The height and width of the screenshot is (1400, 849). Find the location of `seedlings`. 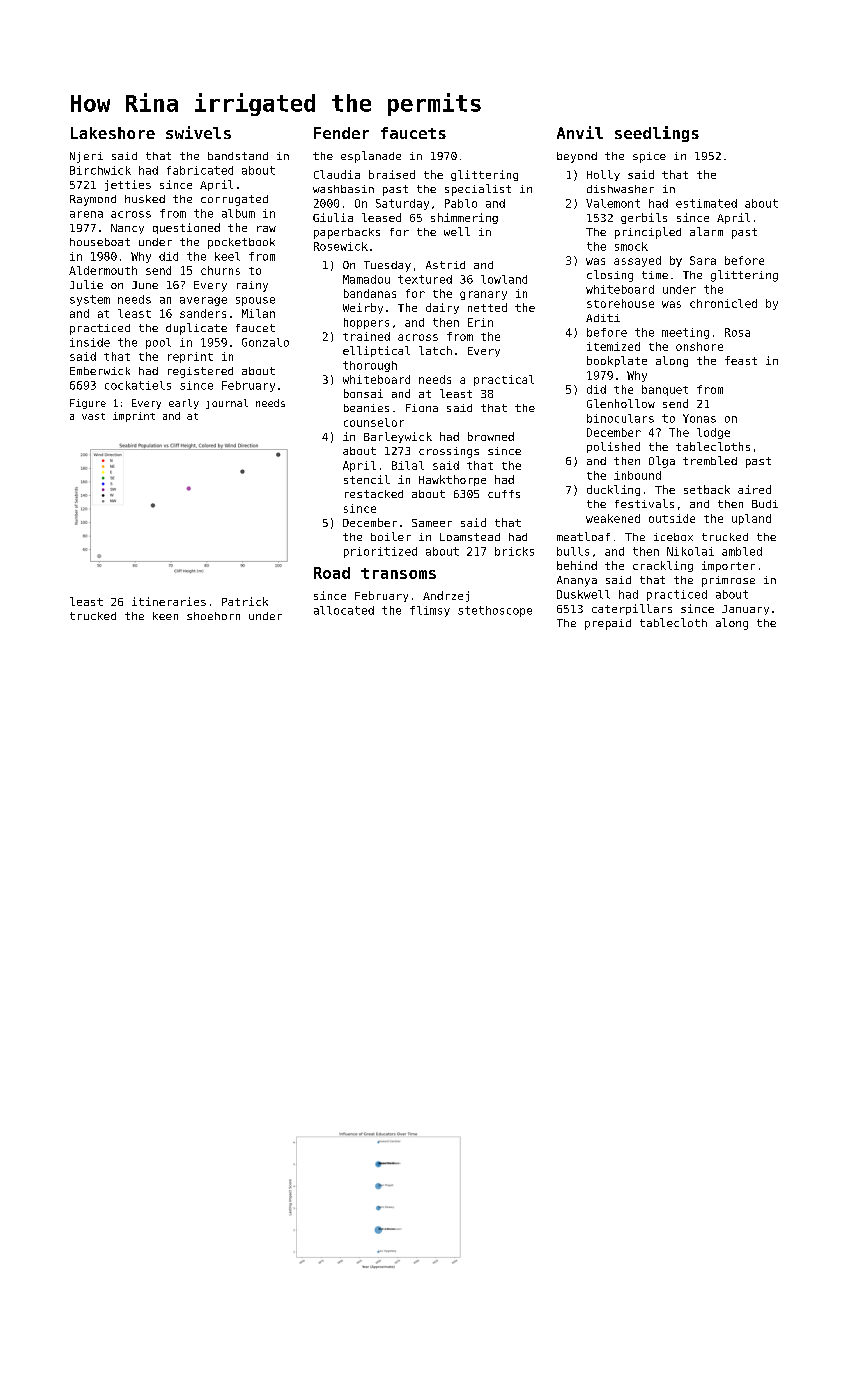

seedlings is located at coordinates (657, 134).
